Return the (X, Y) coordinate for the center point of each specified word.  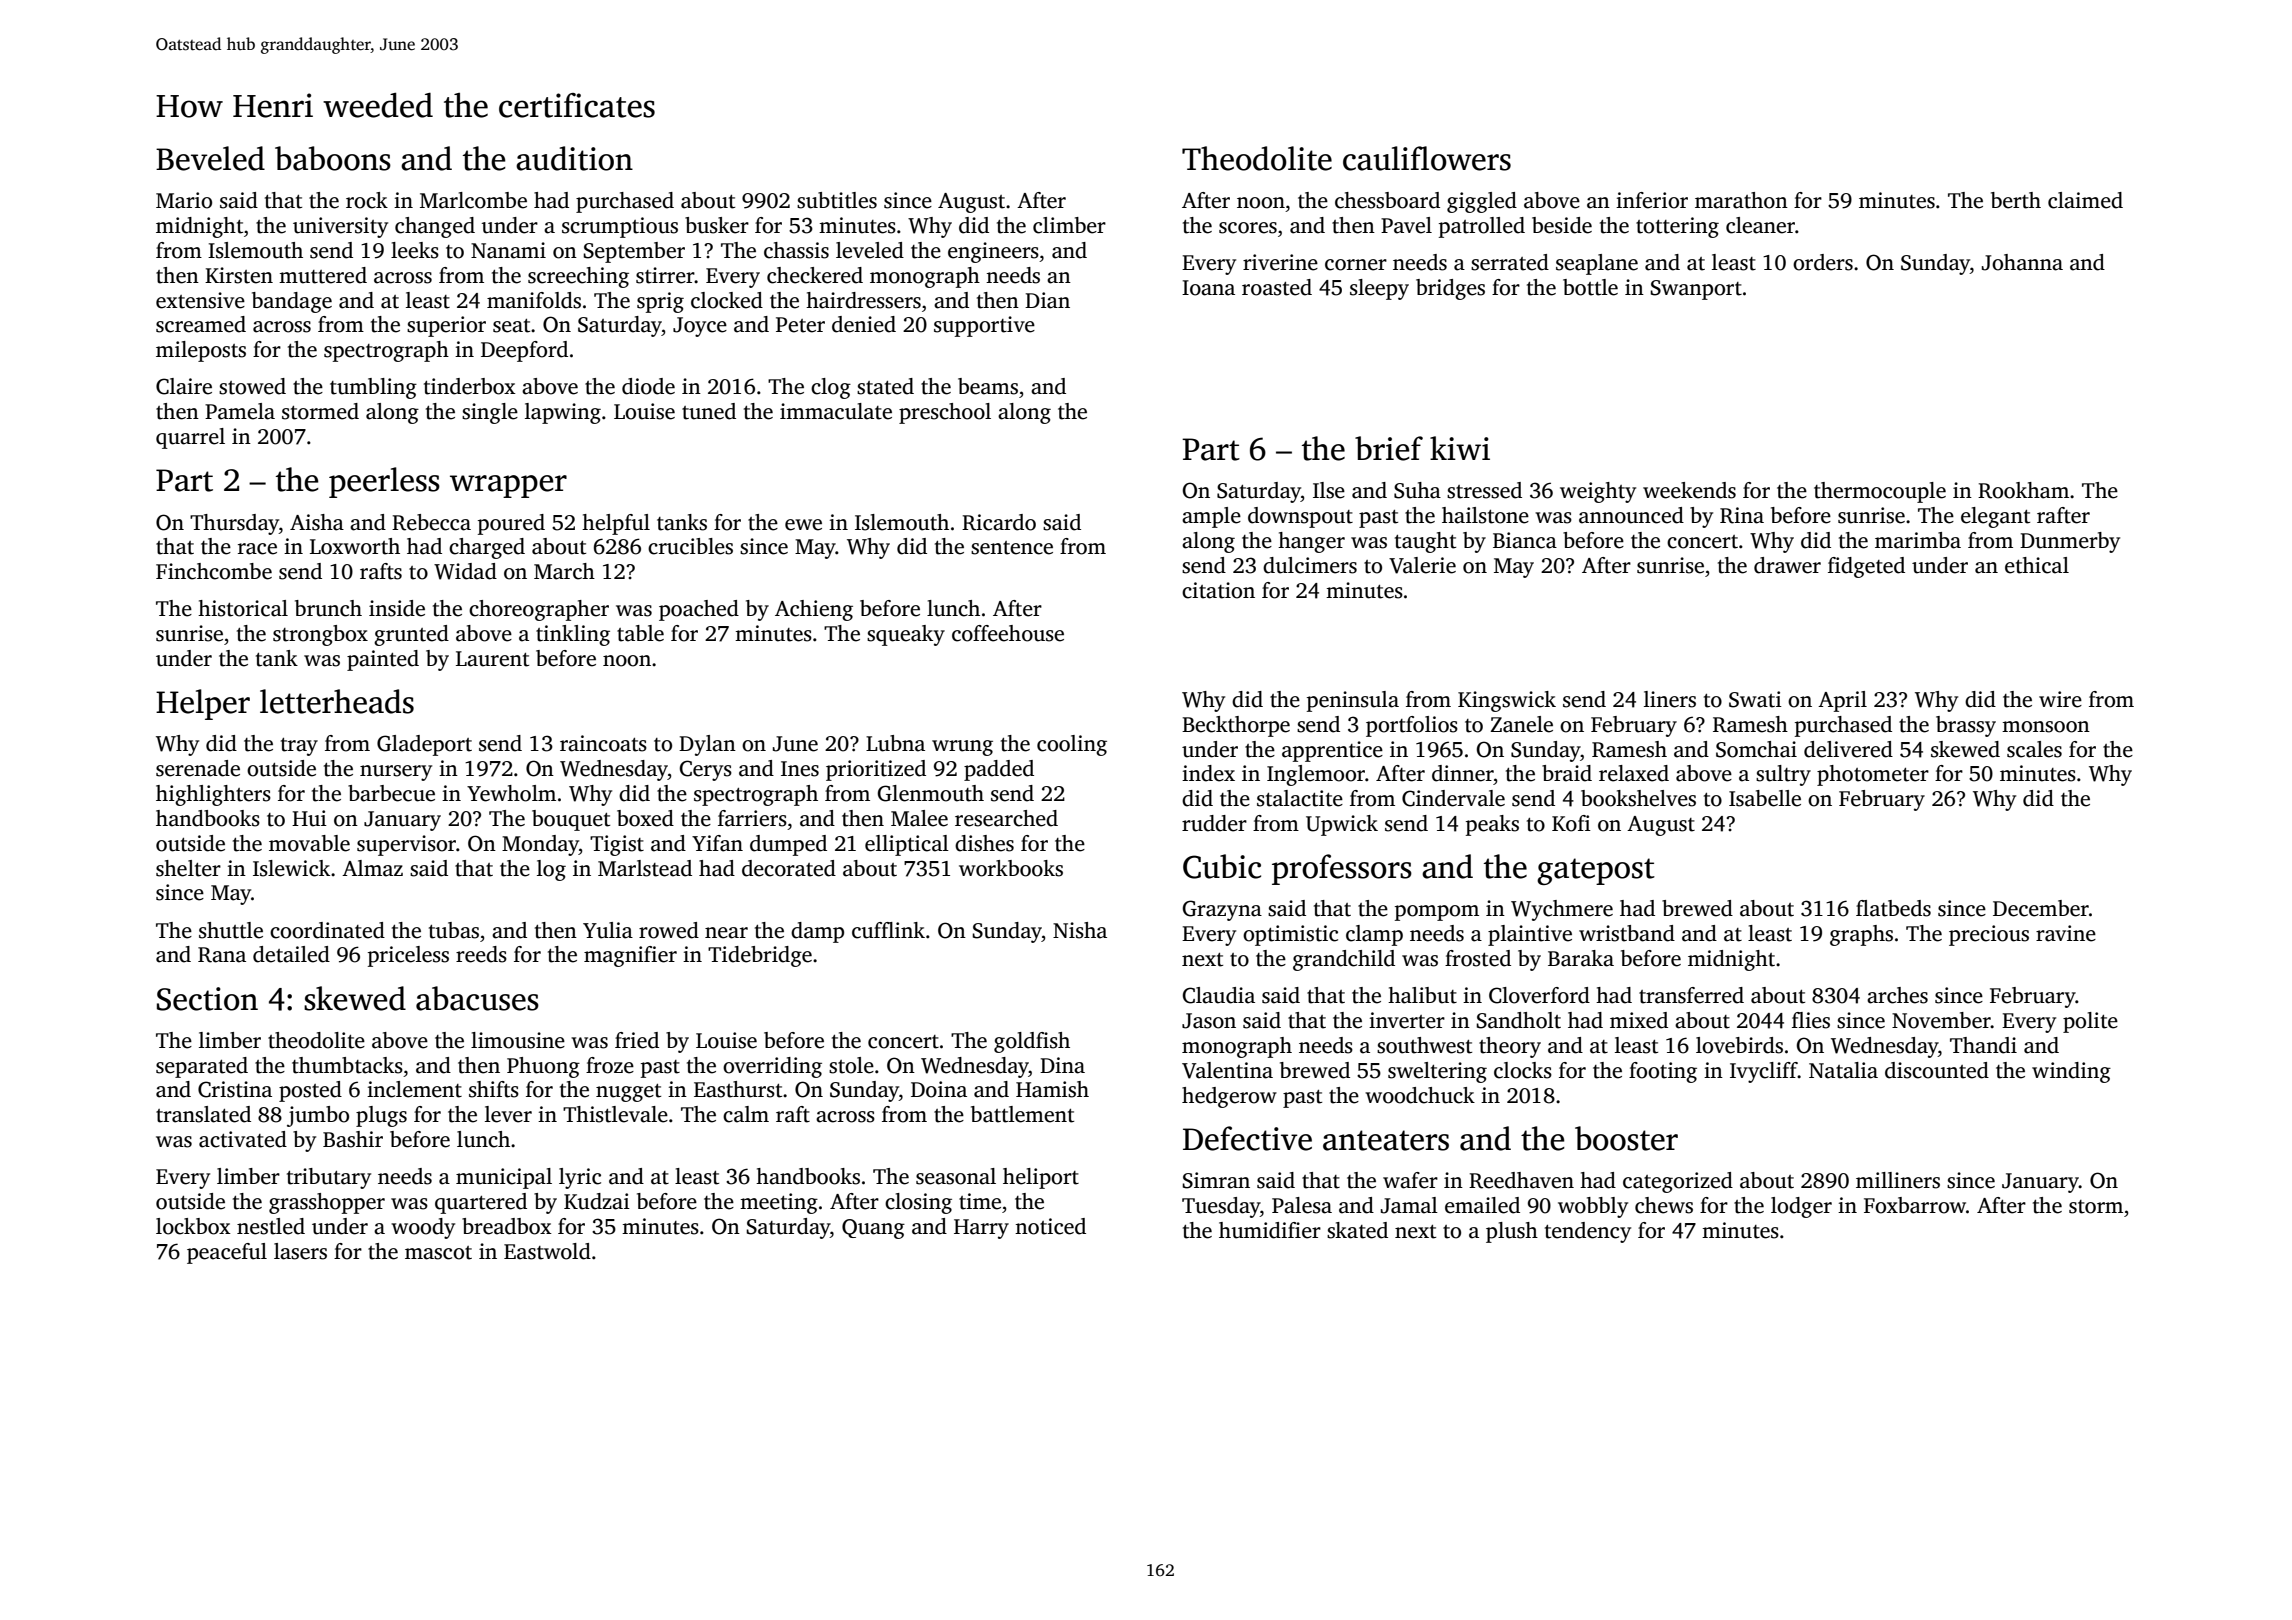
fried (637, 1040)
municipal (504, 1178)
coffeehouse (1008, 633)
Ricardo (999, 522)
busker (717, 225)
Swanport (1696, 290)
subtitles (837, 200)
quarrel (190, 438)
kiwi (1460, 448)
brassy (1966, 726)
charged (487, 548)
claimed (2085, 200)
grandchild (1344, 960)
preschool (945, 413)
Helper (203, 704)
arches (1897, 995)
